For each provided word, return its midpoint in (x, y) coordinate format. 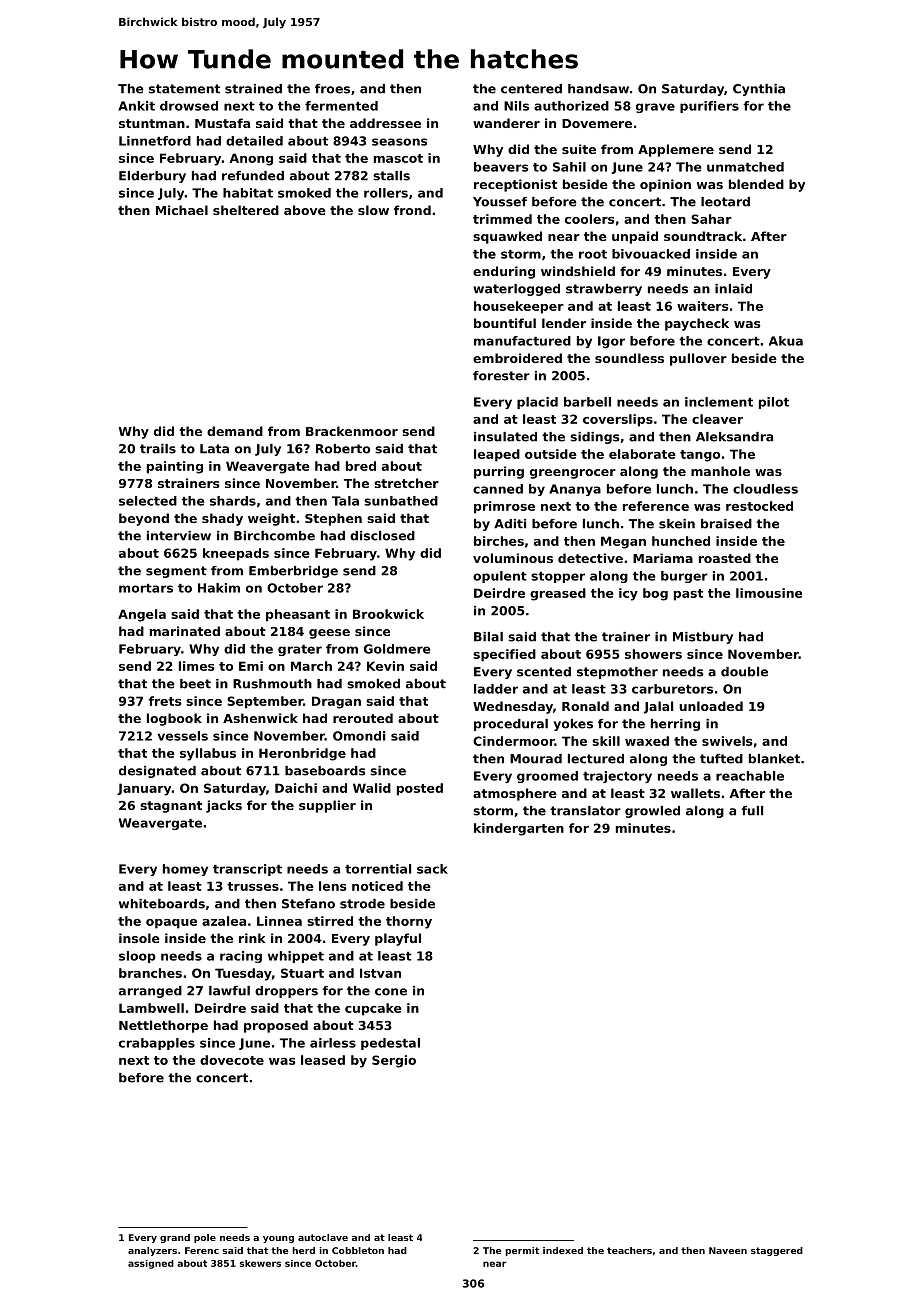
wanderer (506, 123)
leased (323, 1060)
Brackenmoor (352, 431)
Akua (786, 341)
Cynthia (759, 90)
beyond (144, 519)
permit (522, 1251)
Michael (182, 210)
